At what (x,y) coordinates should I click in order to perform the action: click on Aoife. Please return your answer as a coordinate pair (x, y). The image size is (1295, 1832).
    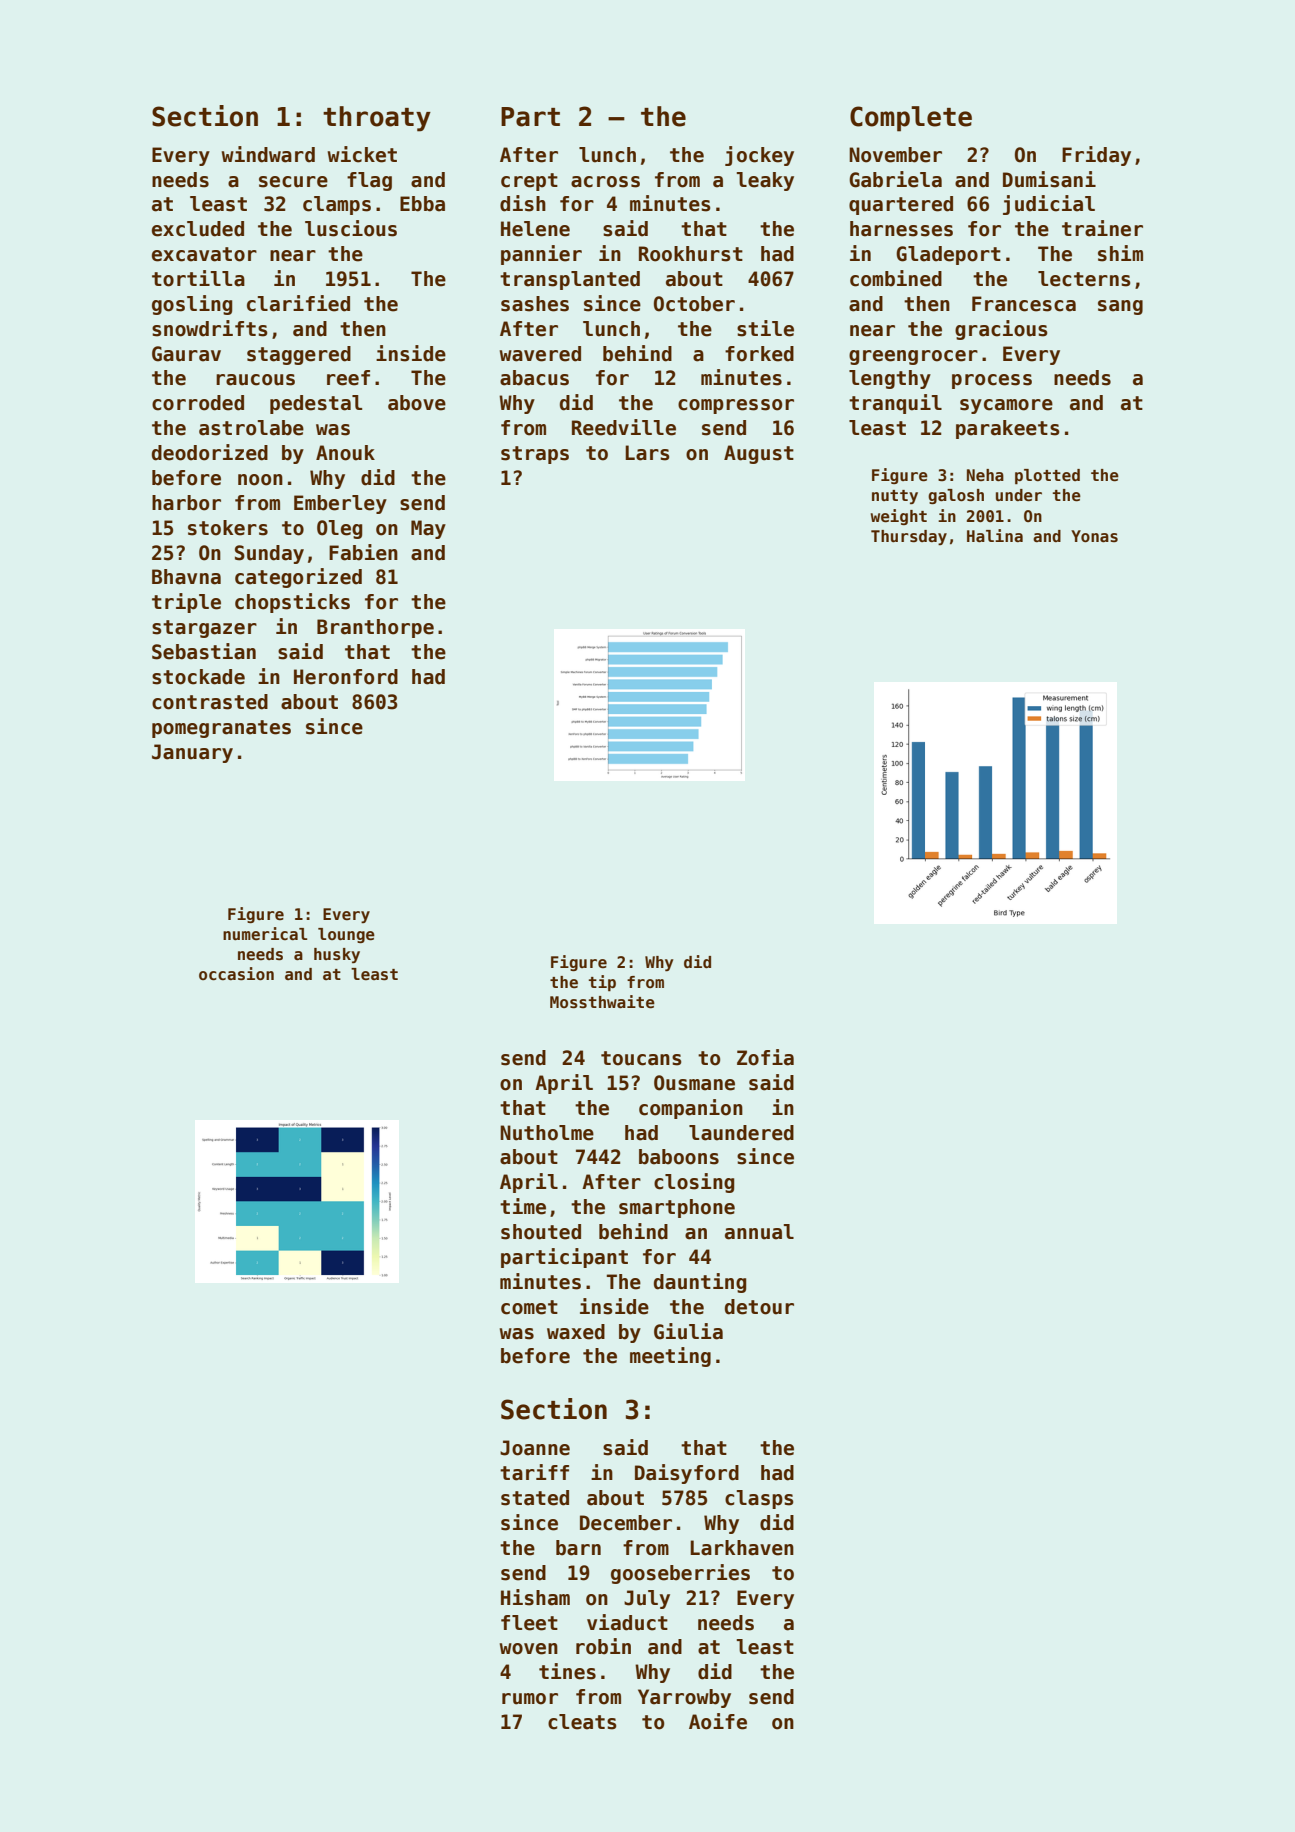
    Looking at the image, I should click on (718, 1721).
